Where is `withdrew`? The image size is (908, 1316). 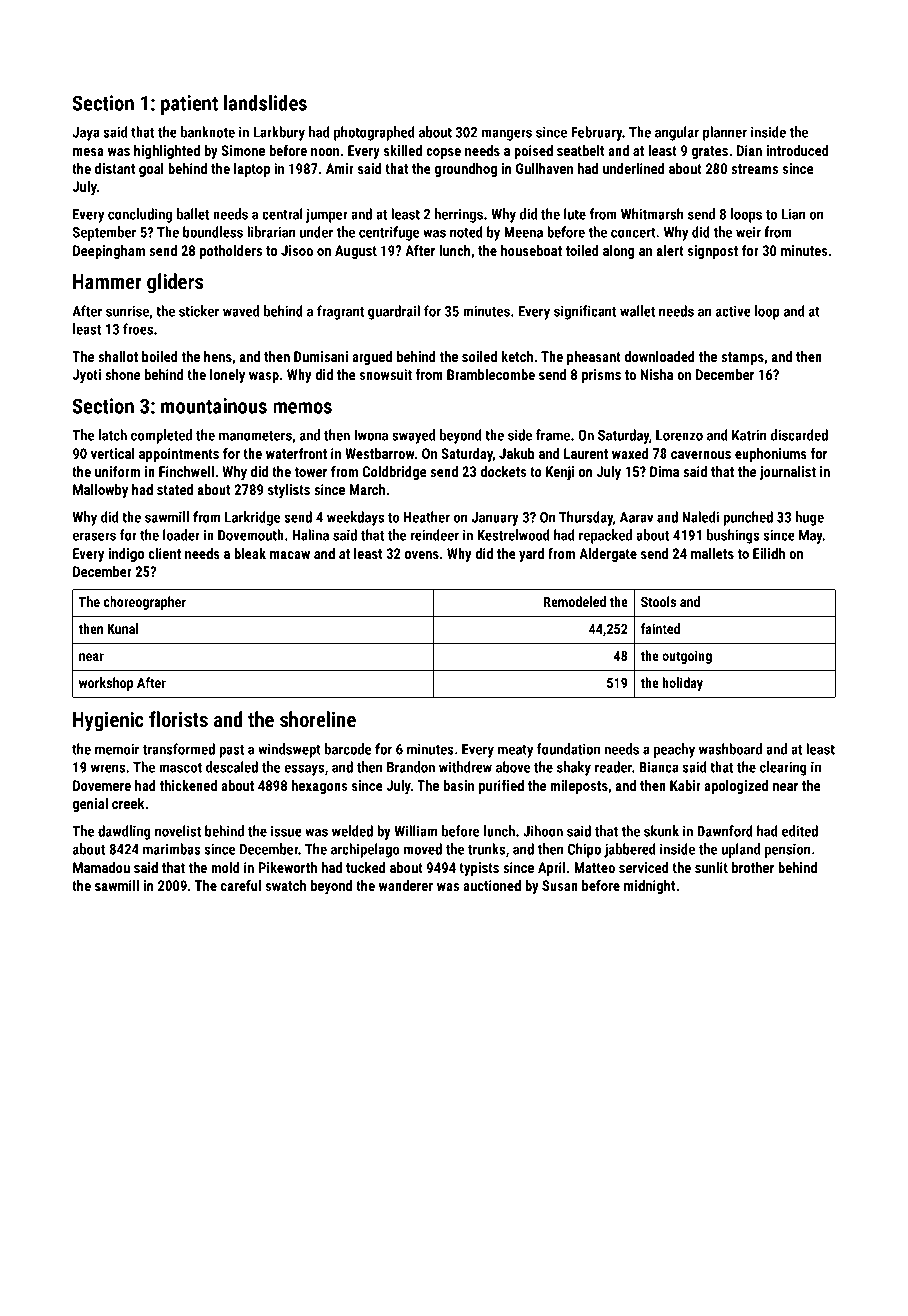 withdrew is located at coordinates (465, 767).
